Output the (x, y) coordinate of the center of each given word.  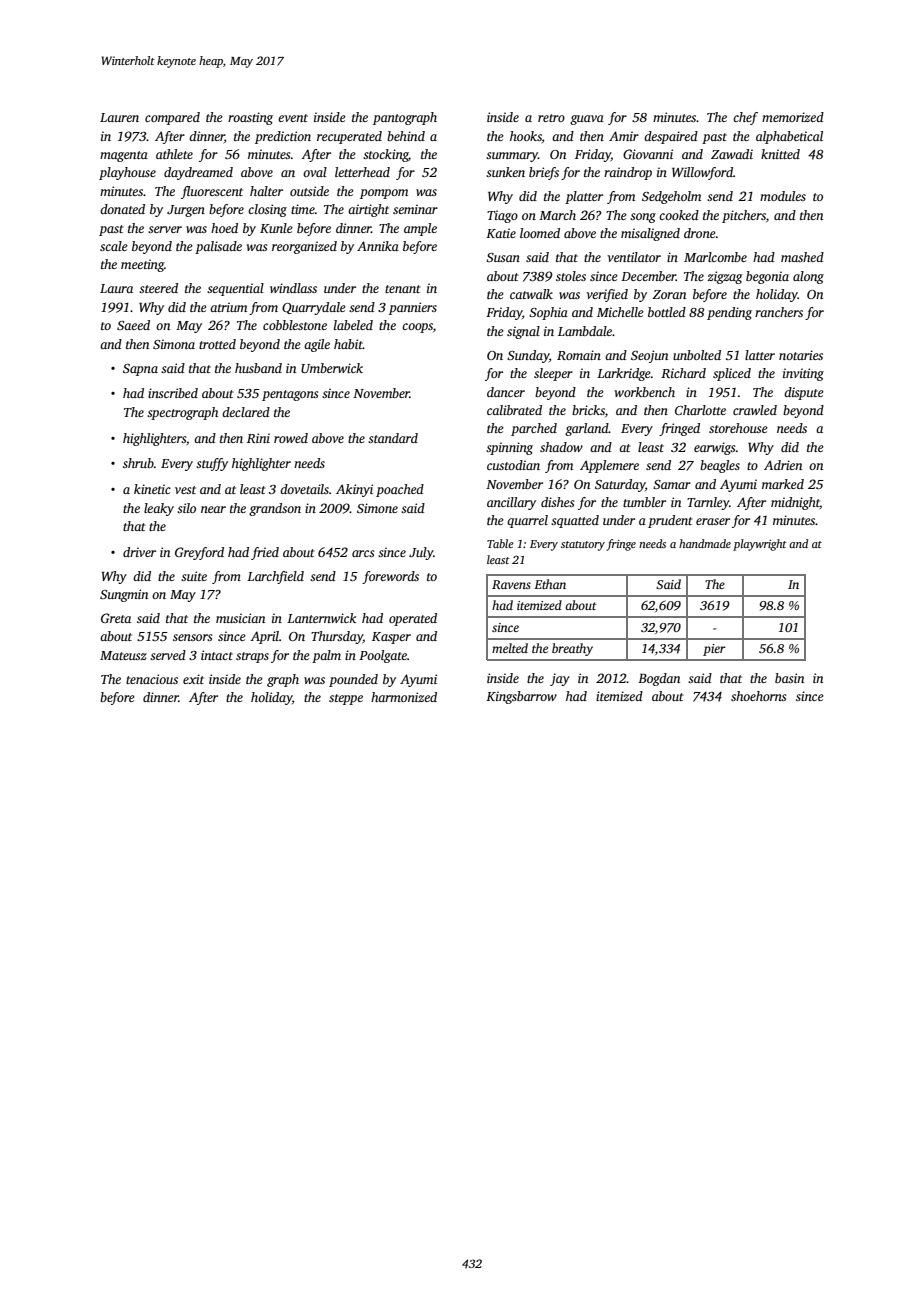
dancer (506, 392)
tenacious (152, 679)
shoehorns (758, 696)
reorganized (304, 247)
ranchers (779, 312)
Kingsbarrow (521, 697)
